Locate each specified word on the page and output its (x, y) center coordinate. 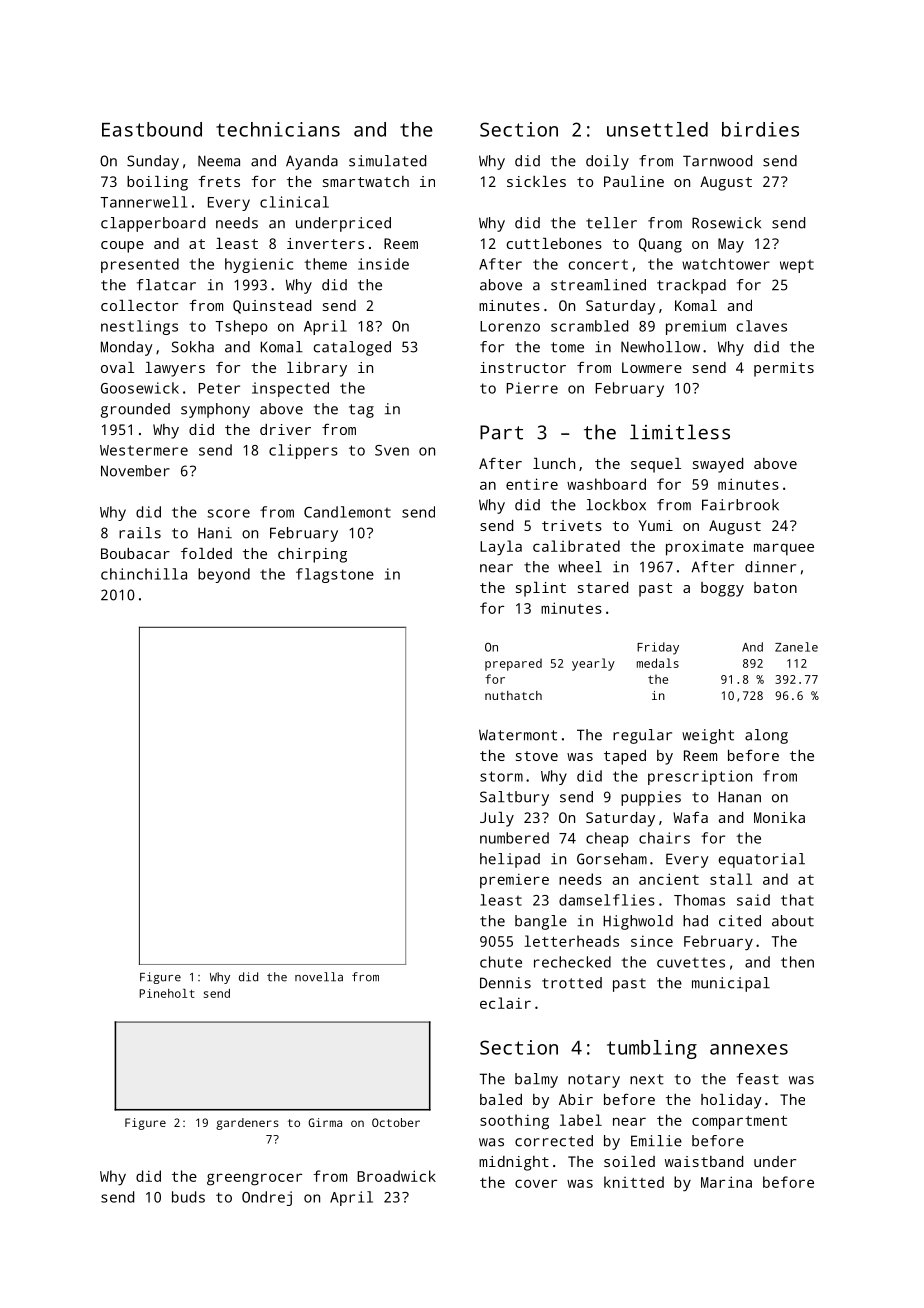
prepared (513, 664)
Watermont (518, 735)
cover (536, 1183)
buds (188, 1197)
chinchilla (144, 574)
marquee (784, 549)
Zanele (796, 647)
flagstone (335, 575)
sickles (536, 181)
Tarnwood (717, 161)
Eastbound (152, 129)
